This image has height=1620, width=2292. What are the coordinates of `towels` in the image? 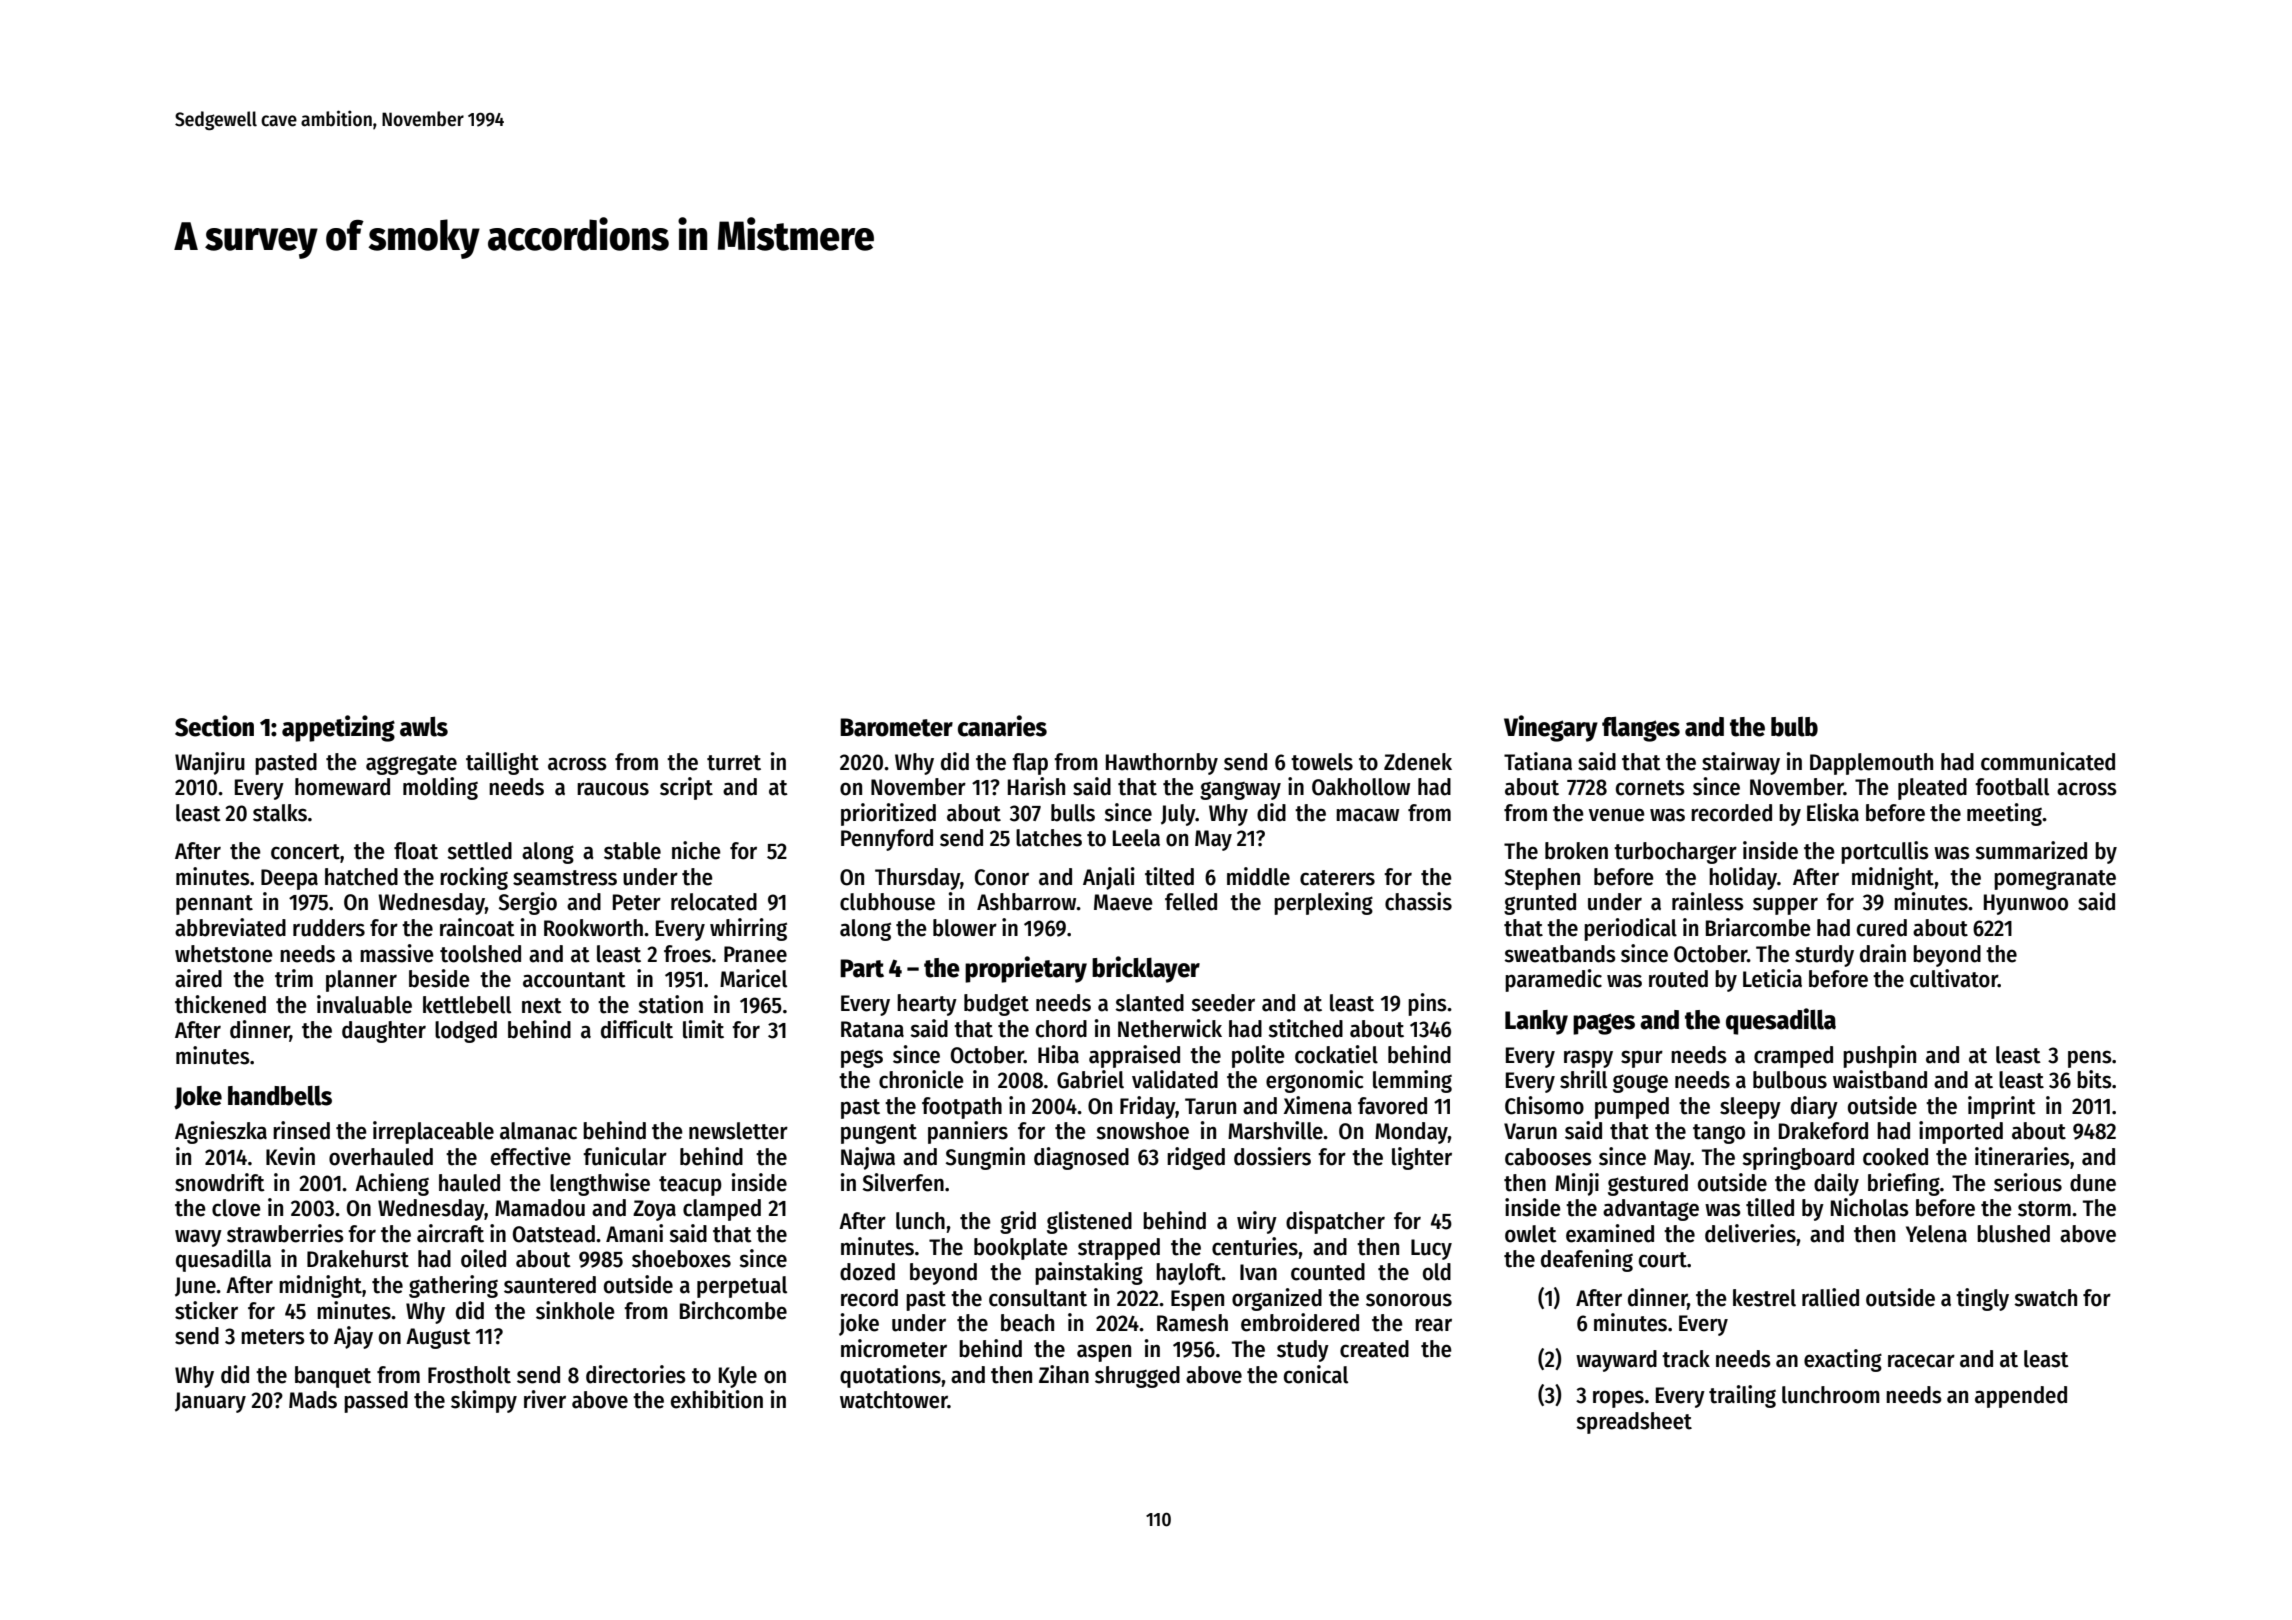 It's located at (1322, 762).
